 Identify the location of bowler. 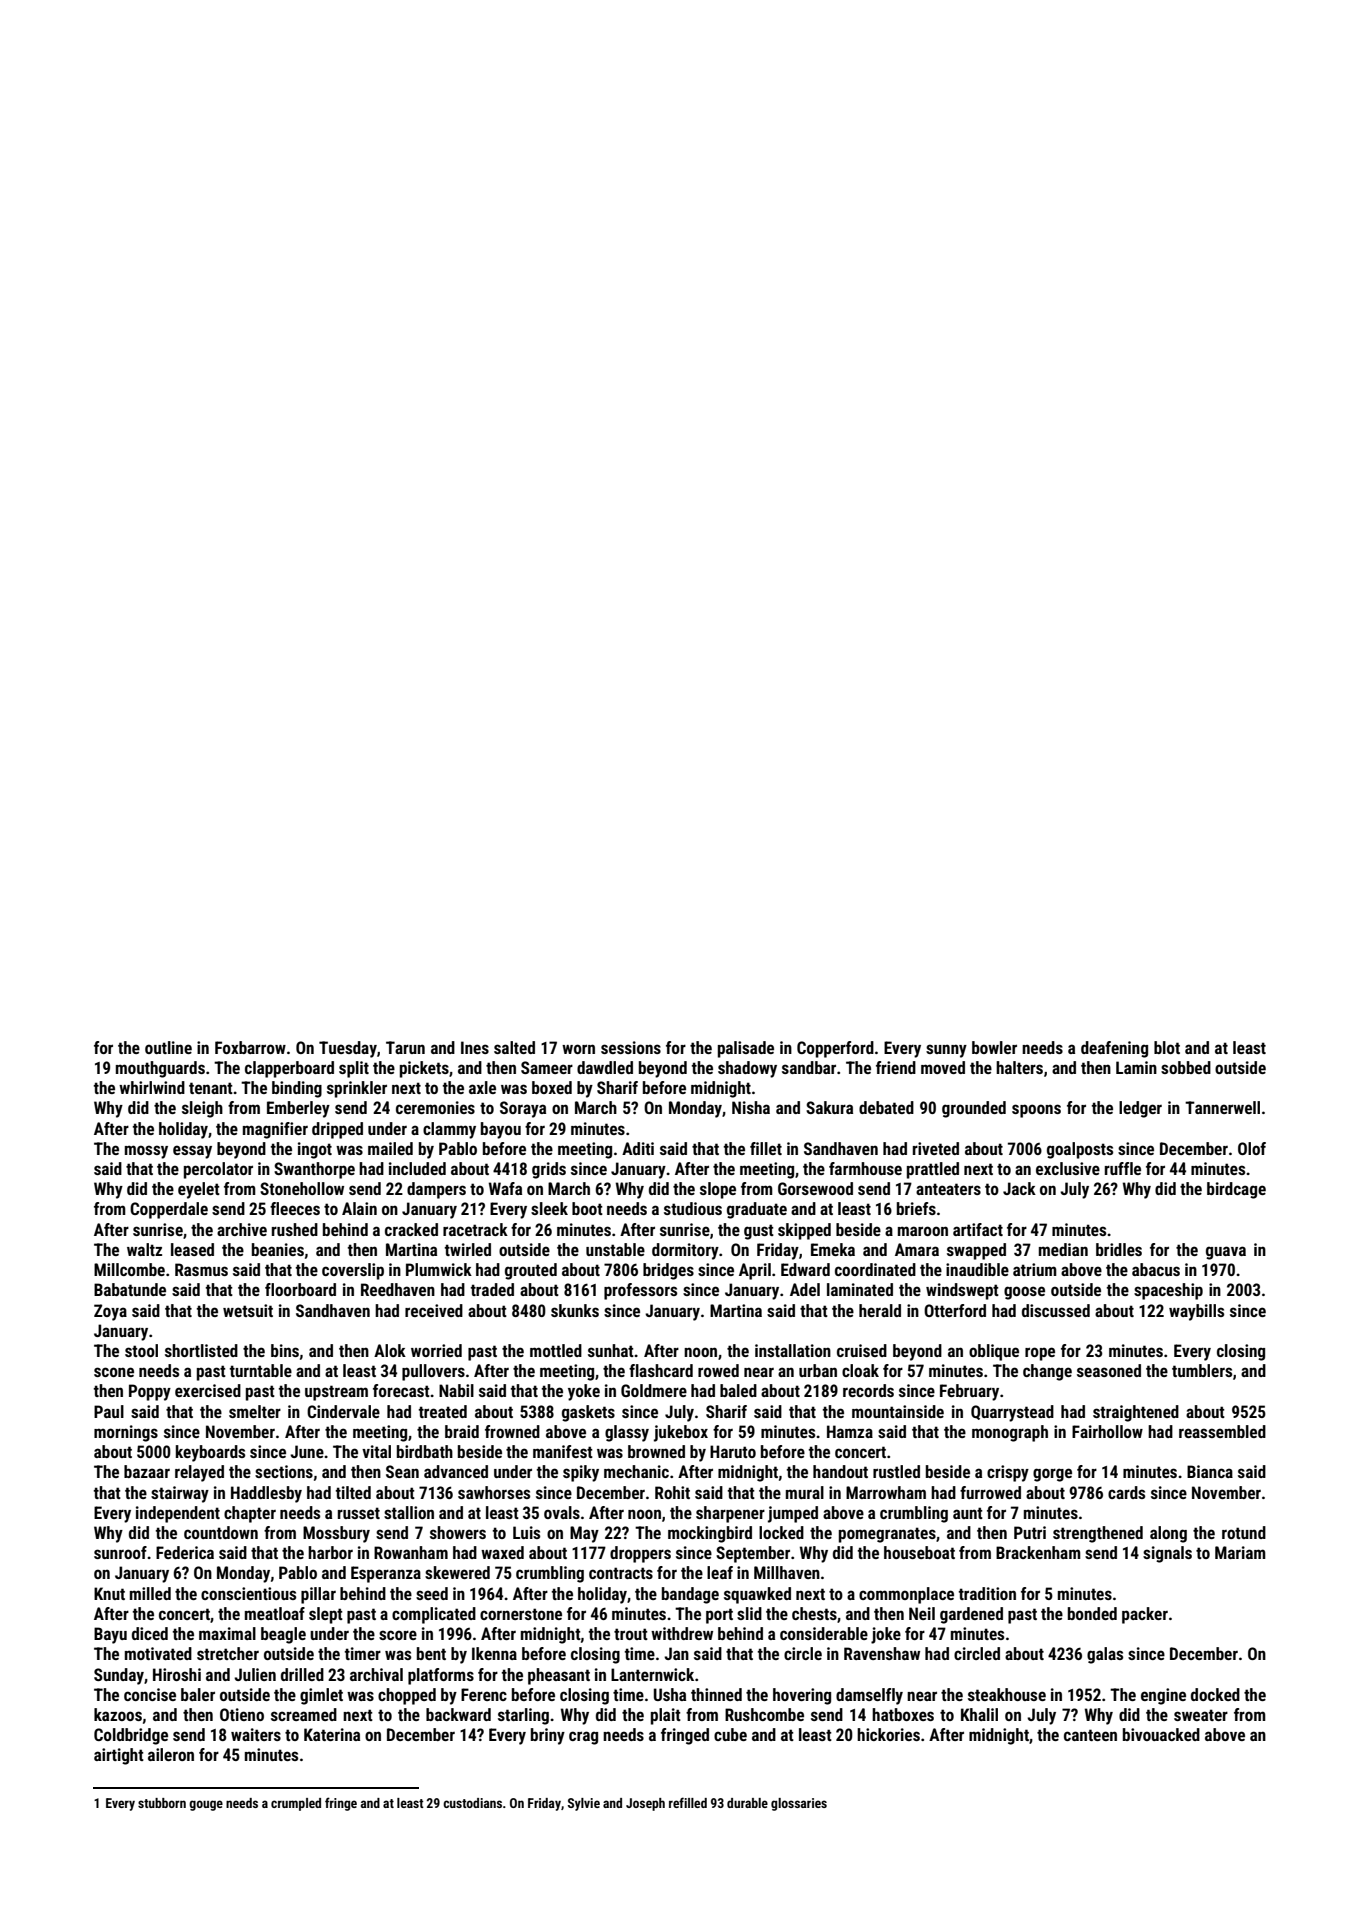
(994, 1047).
